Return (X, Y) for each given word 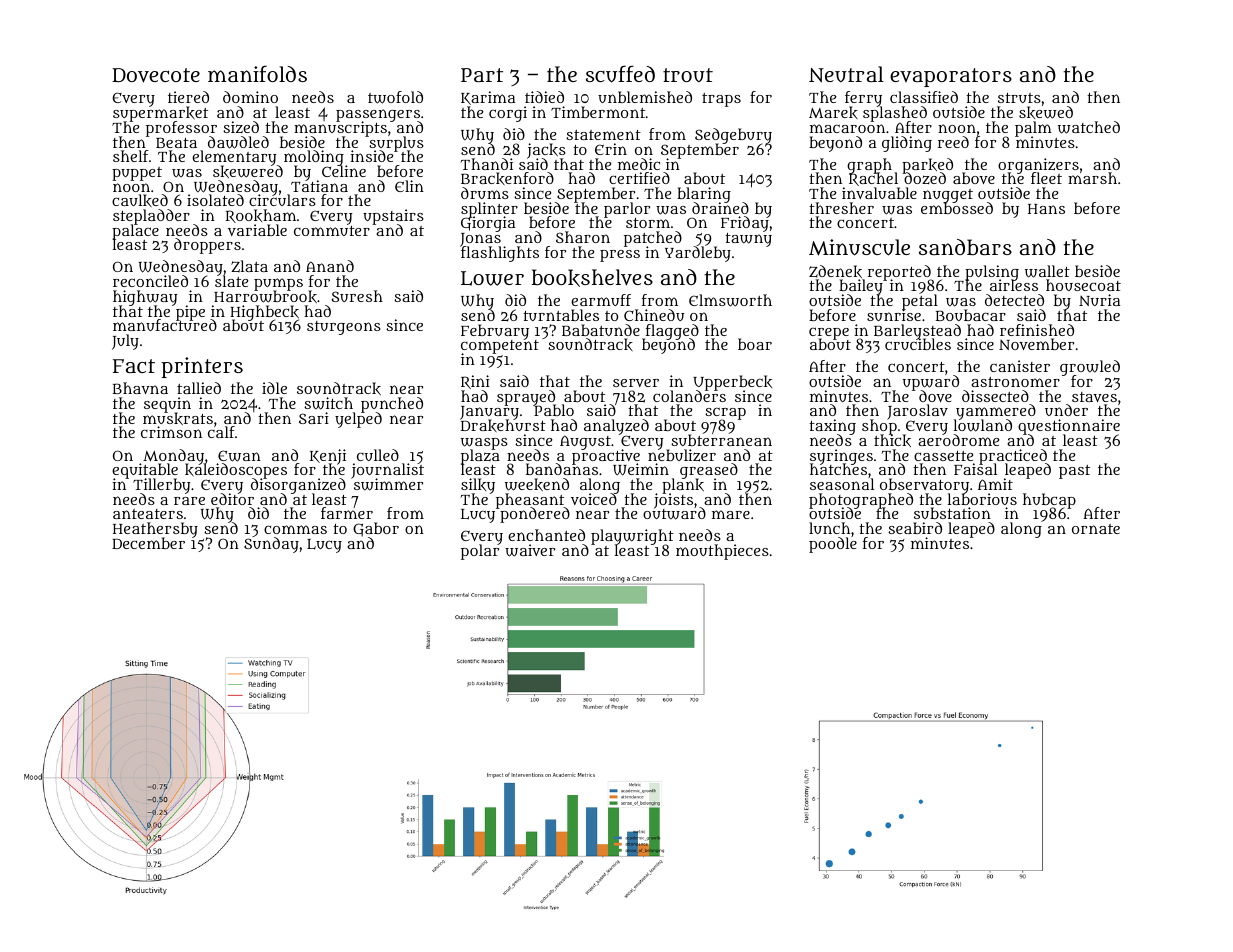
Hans (1046, 209)
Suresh (357, 296)
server (636, 383)
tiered (188, 97)
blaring (704, 195)
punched (392, 405)
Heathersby (155, 530)
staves (1094, 397)
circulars (282, 201)
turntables (561, 315)
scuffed (620, 74)
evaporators (951, 77)
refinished (1037, 330)
